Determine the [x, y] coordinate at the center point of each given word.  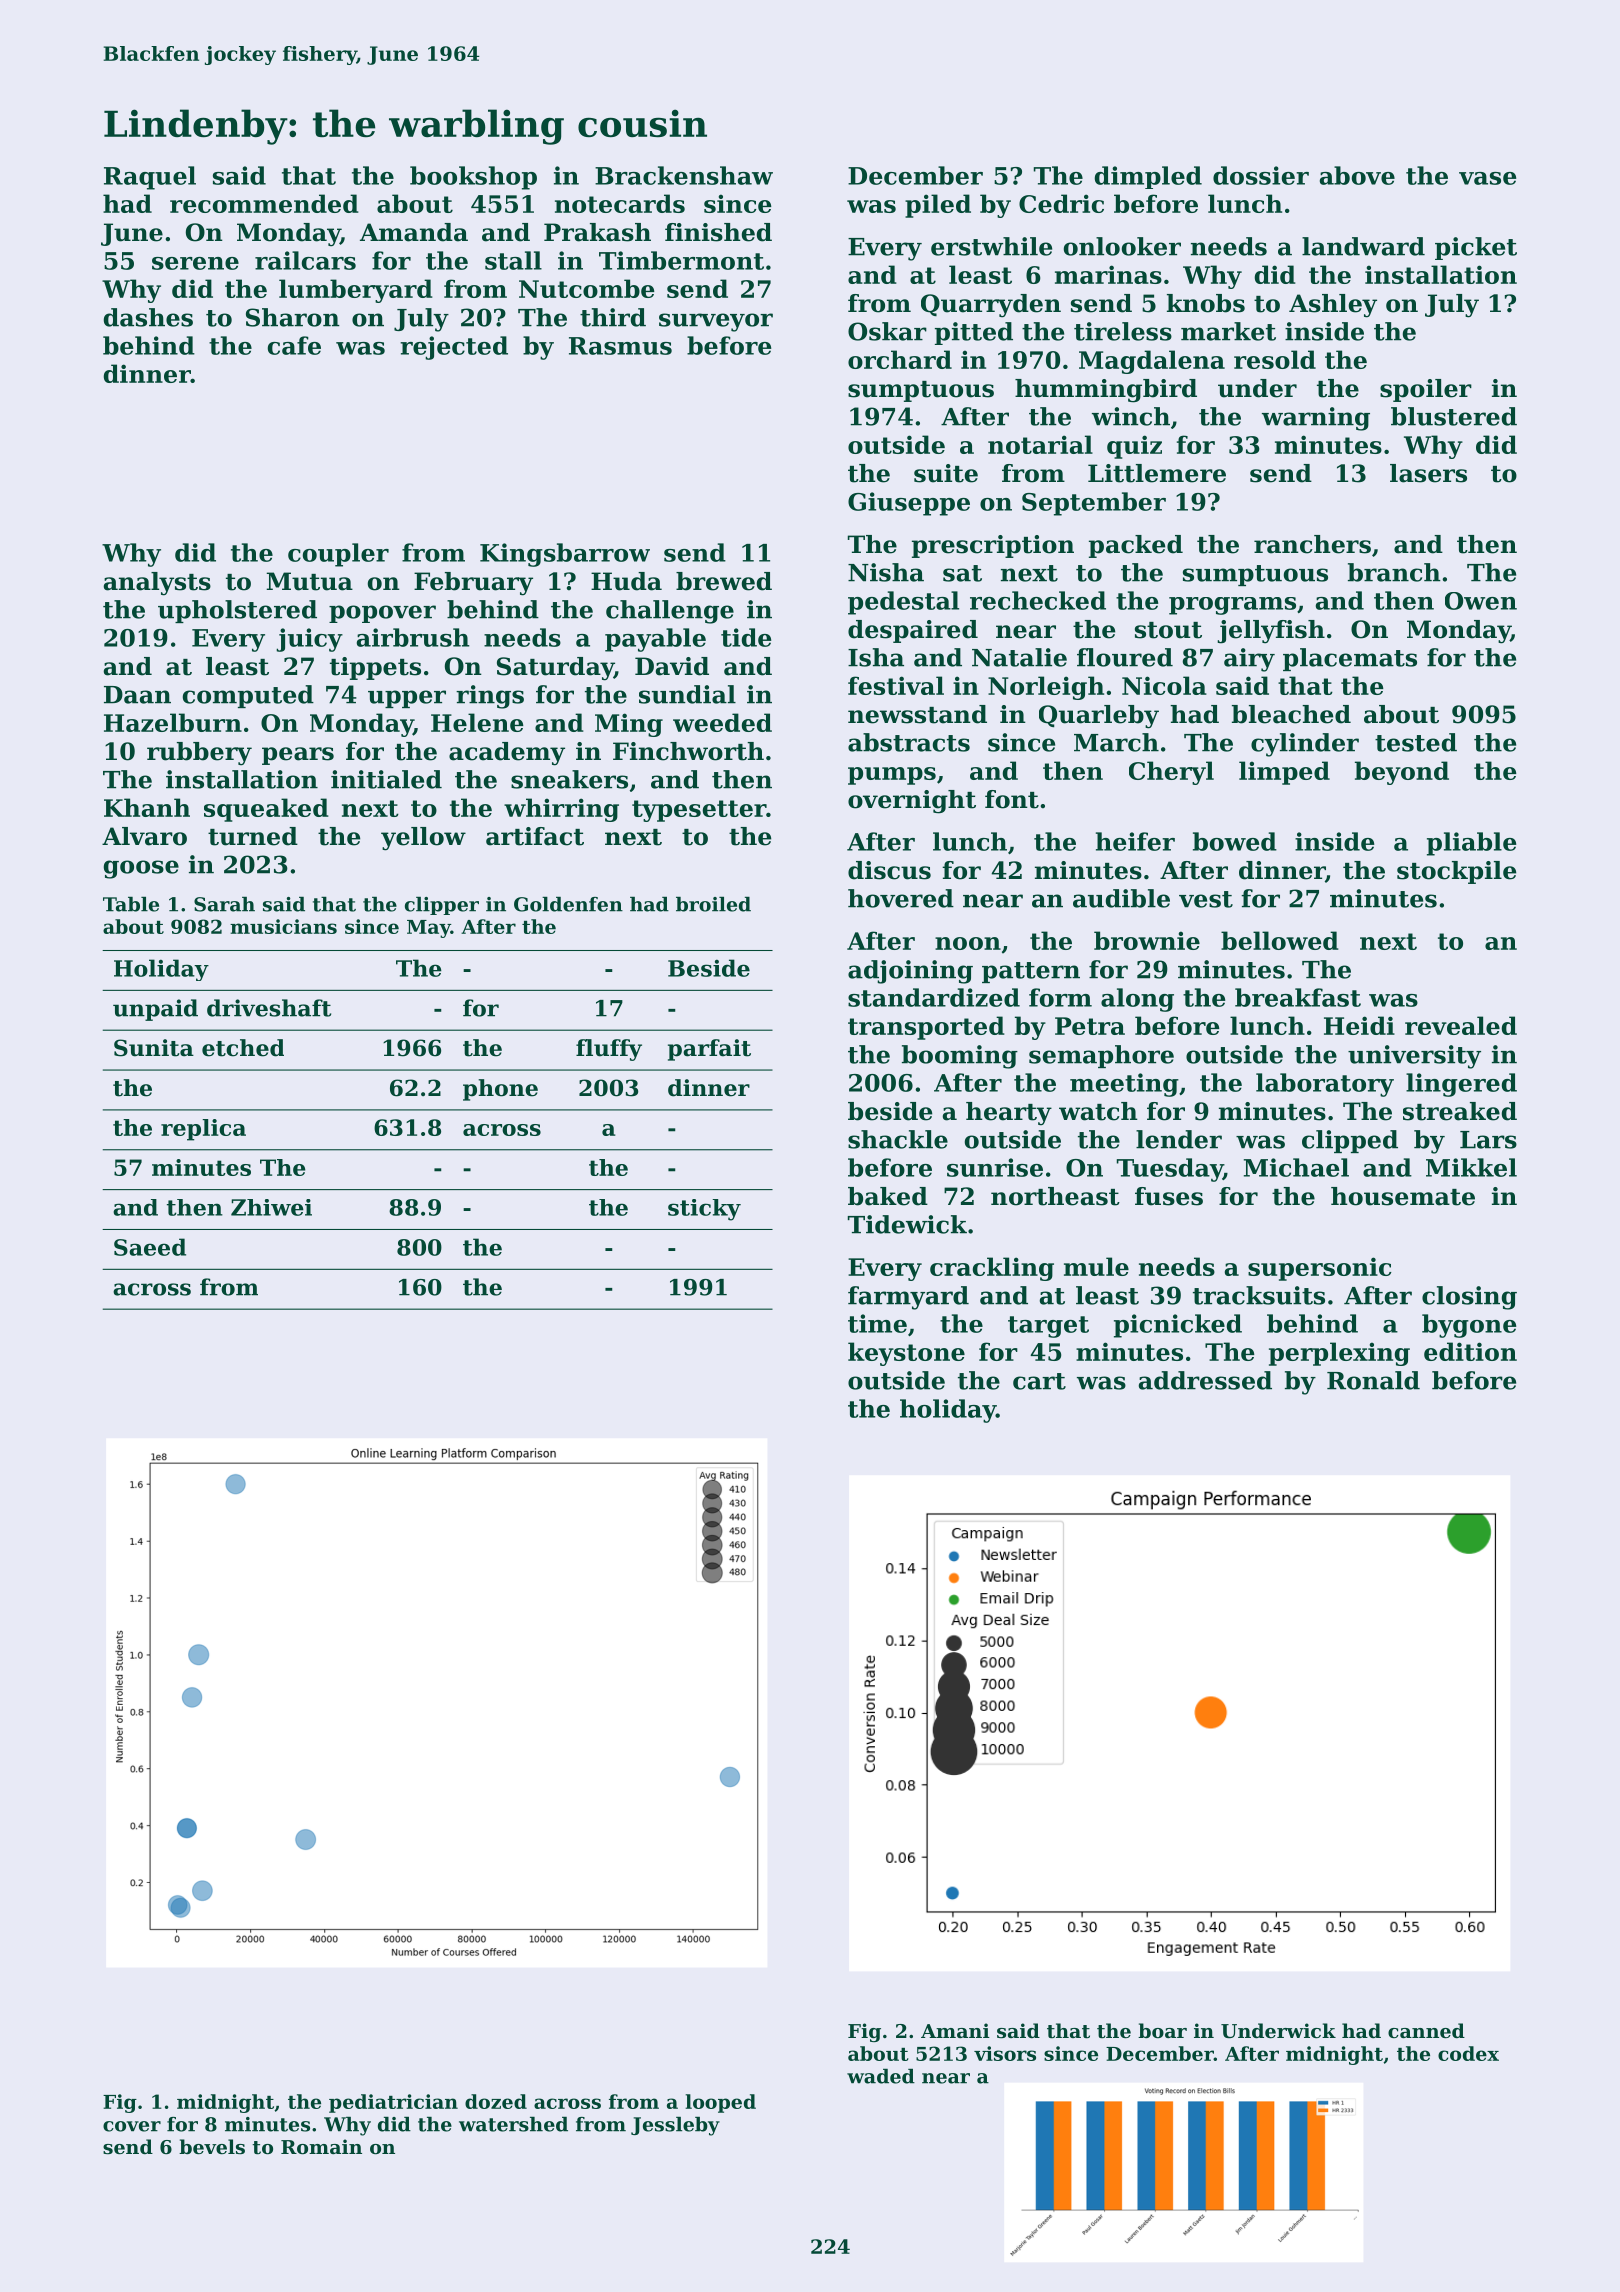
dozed [496, 2101]
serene [195, 263]
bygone [1469, 1326]
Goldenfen [568, 904]
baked [888, 1196]
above [1357, 175]
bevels [212, 2146]
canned [1426, 2030]
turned [253, 836]
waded [881, 2076]
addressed [1205, 1380]
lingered [1461, 1085]
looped [720, 2103]
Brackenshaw [684, 175]
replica [203, 1130]
